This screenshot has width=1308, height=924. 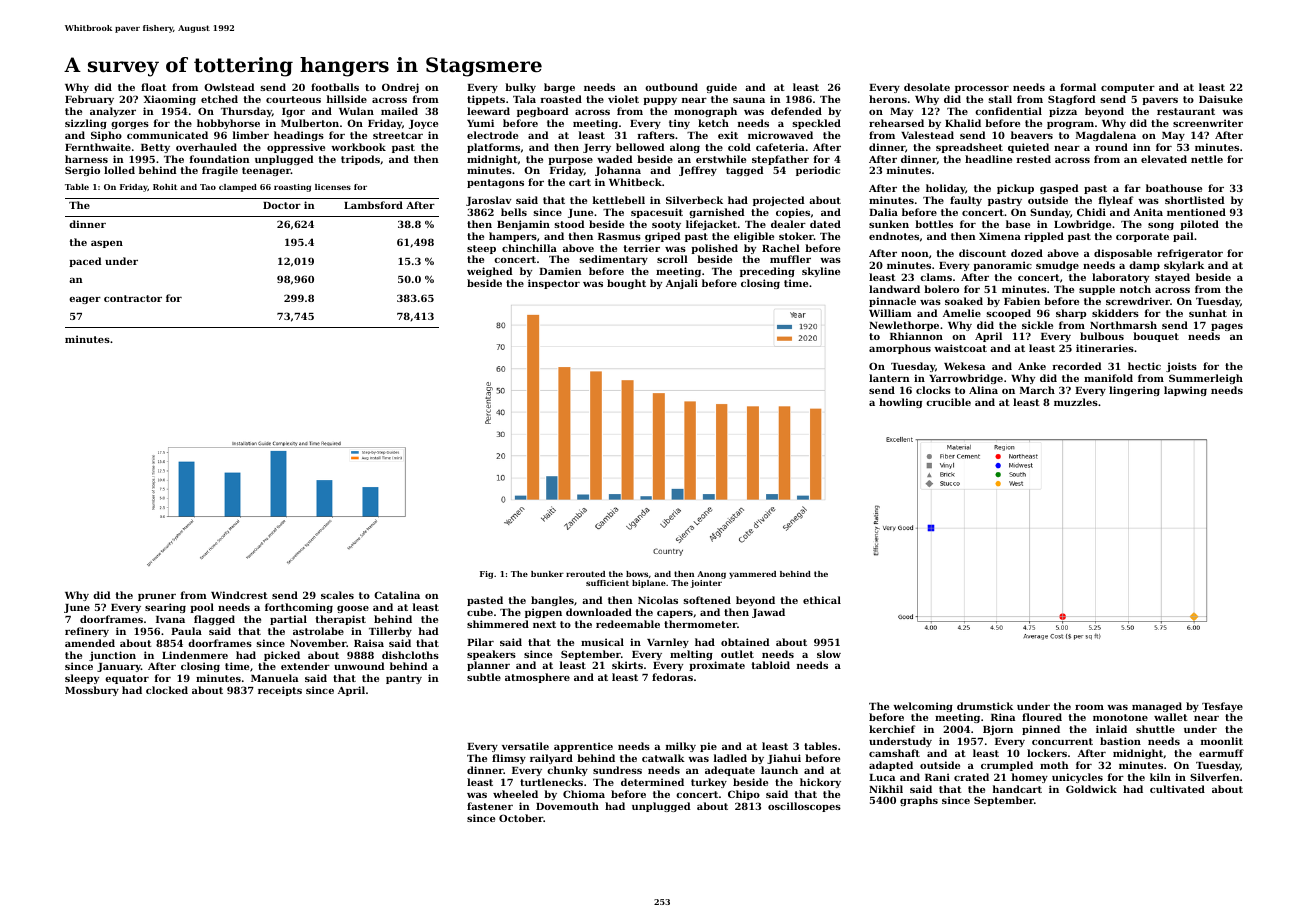 I want to click on fedoras, so click(x=672, y=677).
